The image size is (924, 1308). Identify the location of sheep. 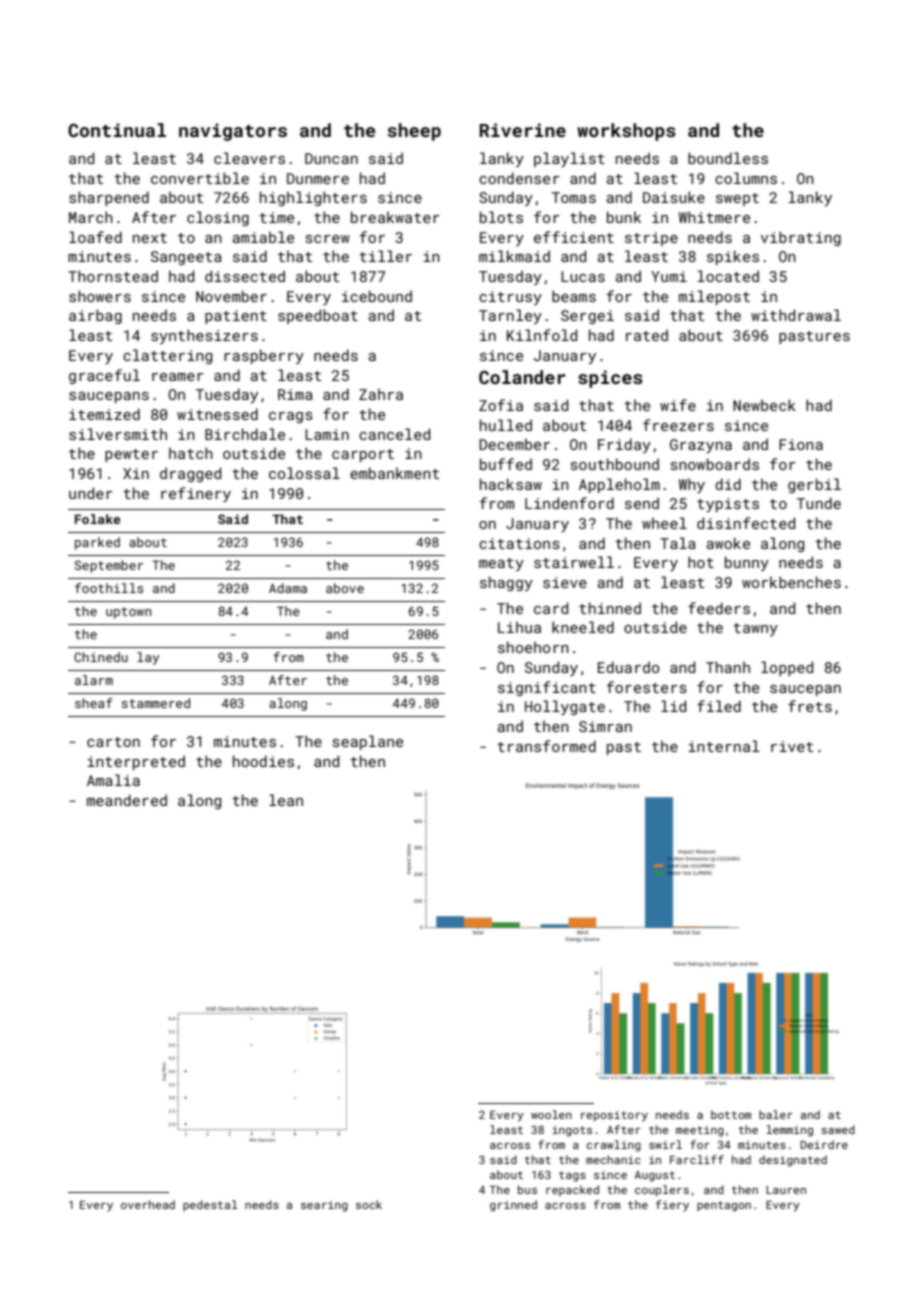
(414, 132).
